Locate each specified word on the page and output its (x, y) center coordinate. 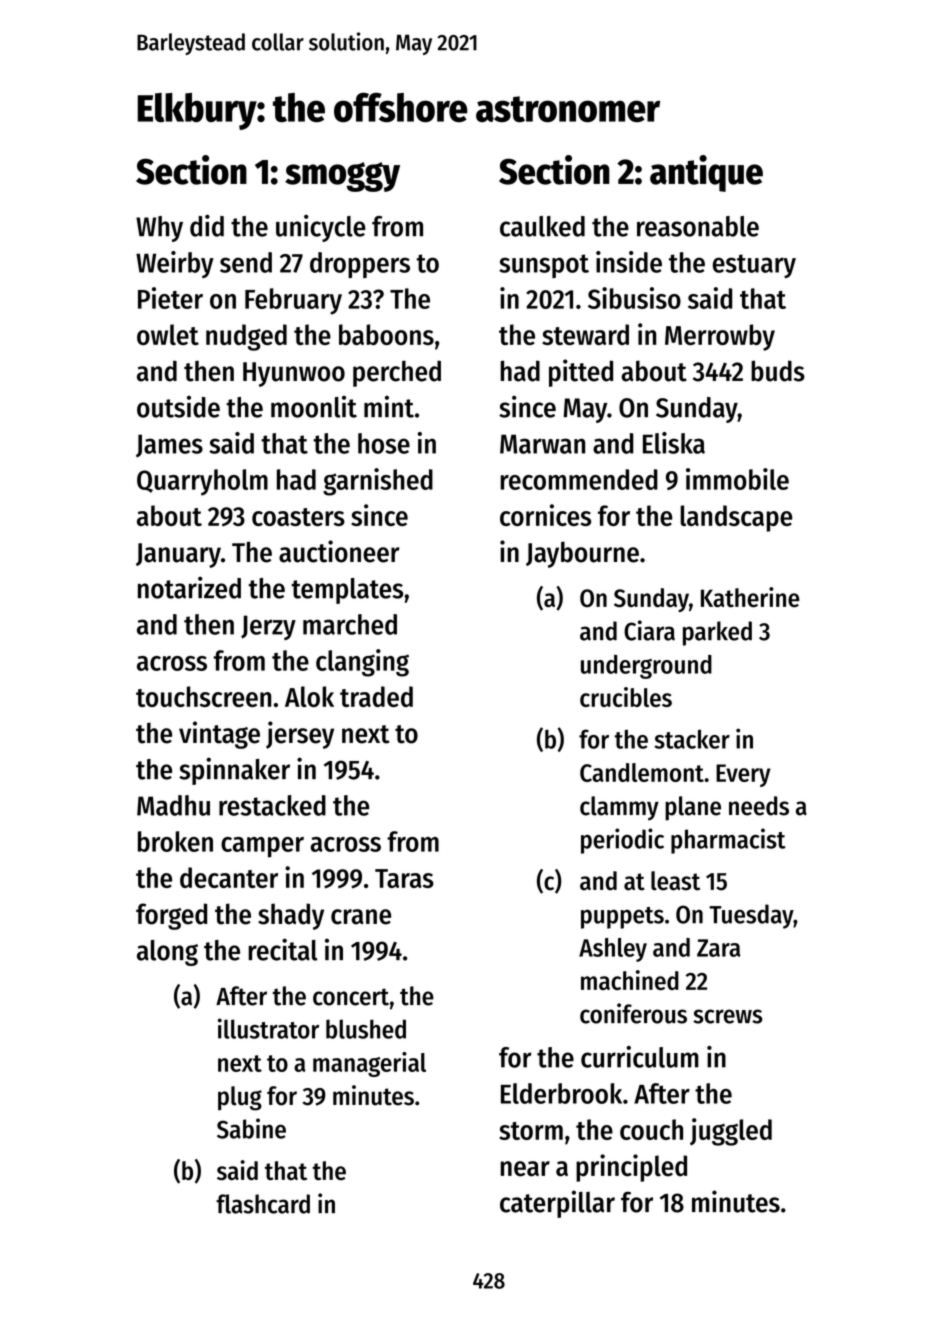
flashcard (263, 1204)
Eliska (674, 443)
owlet (168, 334)
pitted (581, 373)
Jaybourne (582, 554)
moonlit (314, 407)
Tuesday (751, 916)
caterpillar (557, 1204)
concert (351, 997)
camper (262, 847)
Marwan (542, 444)
